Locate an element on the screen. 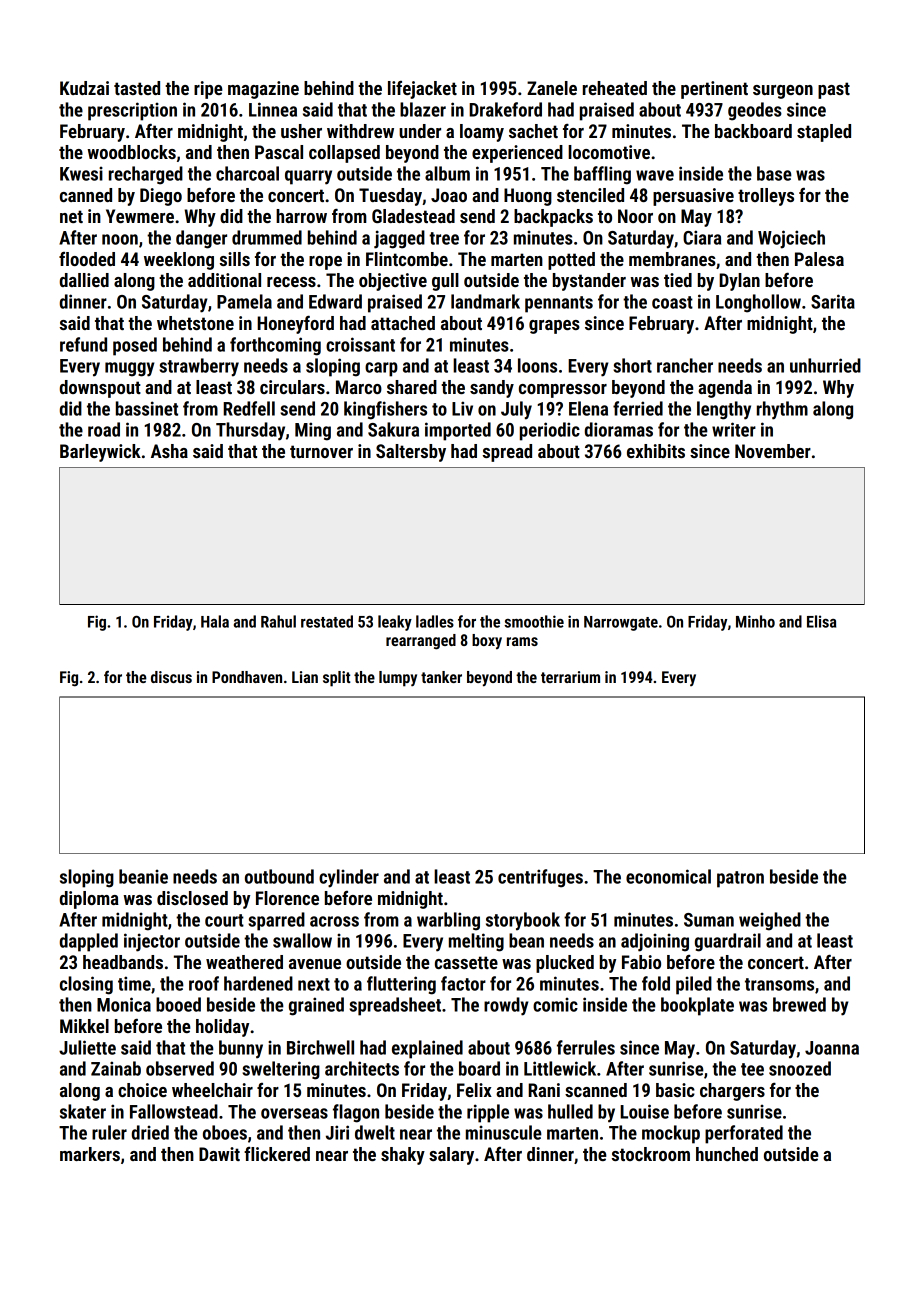 The height and width of the screenshot is (1311, 924). base is located at coordinates (774, 173).
